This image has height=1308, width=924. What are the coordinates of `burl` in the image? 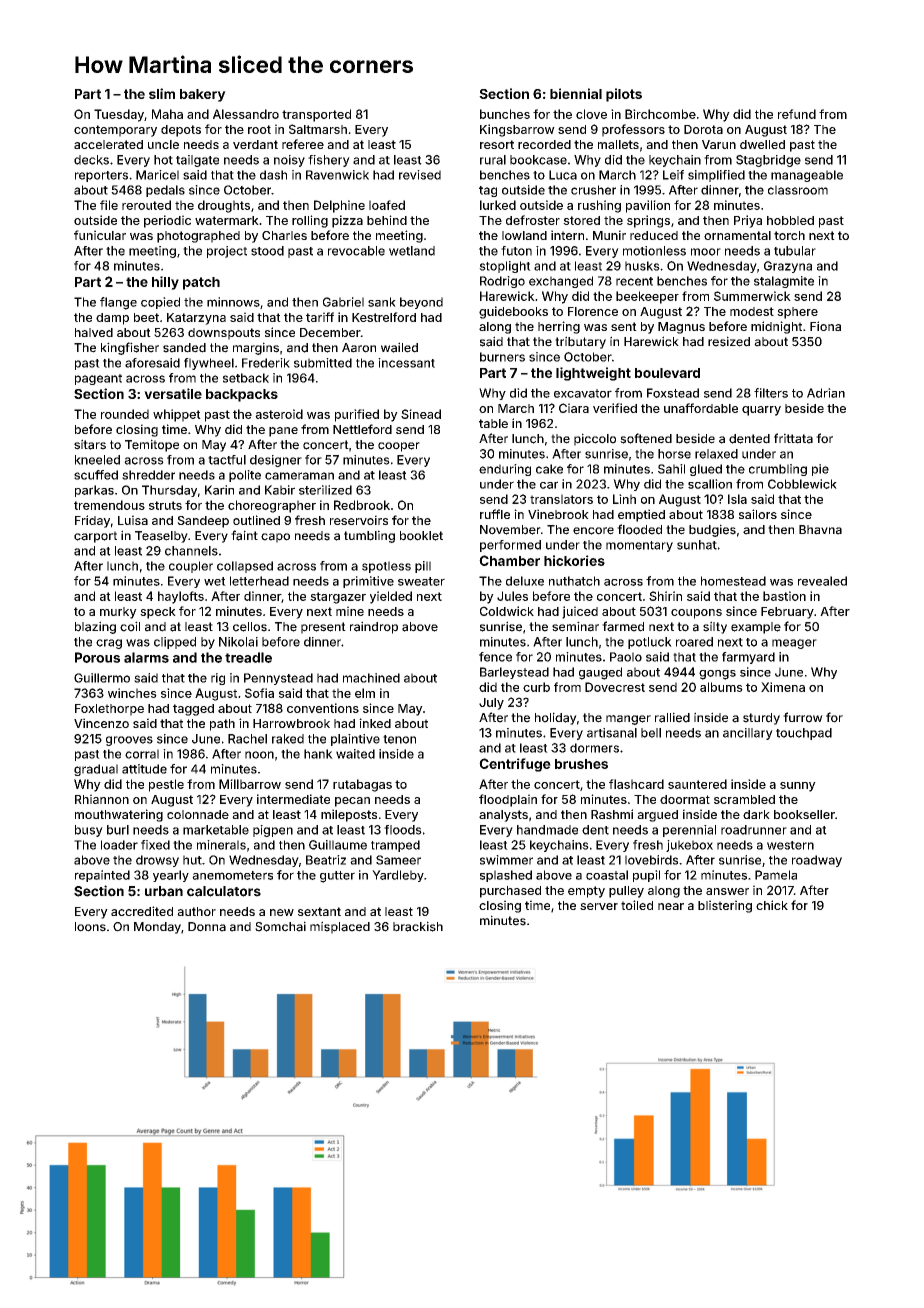 It's located at (118, 830).
